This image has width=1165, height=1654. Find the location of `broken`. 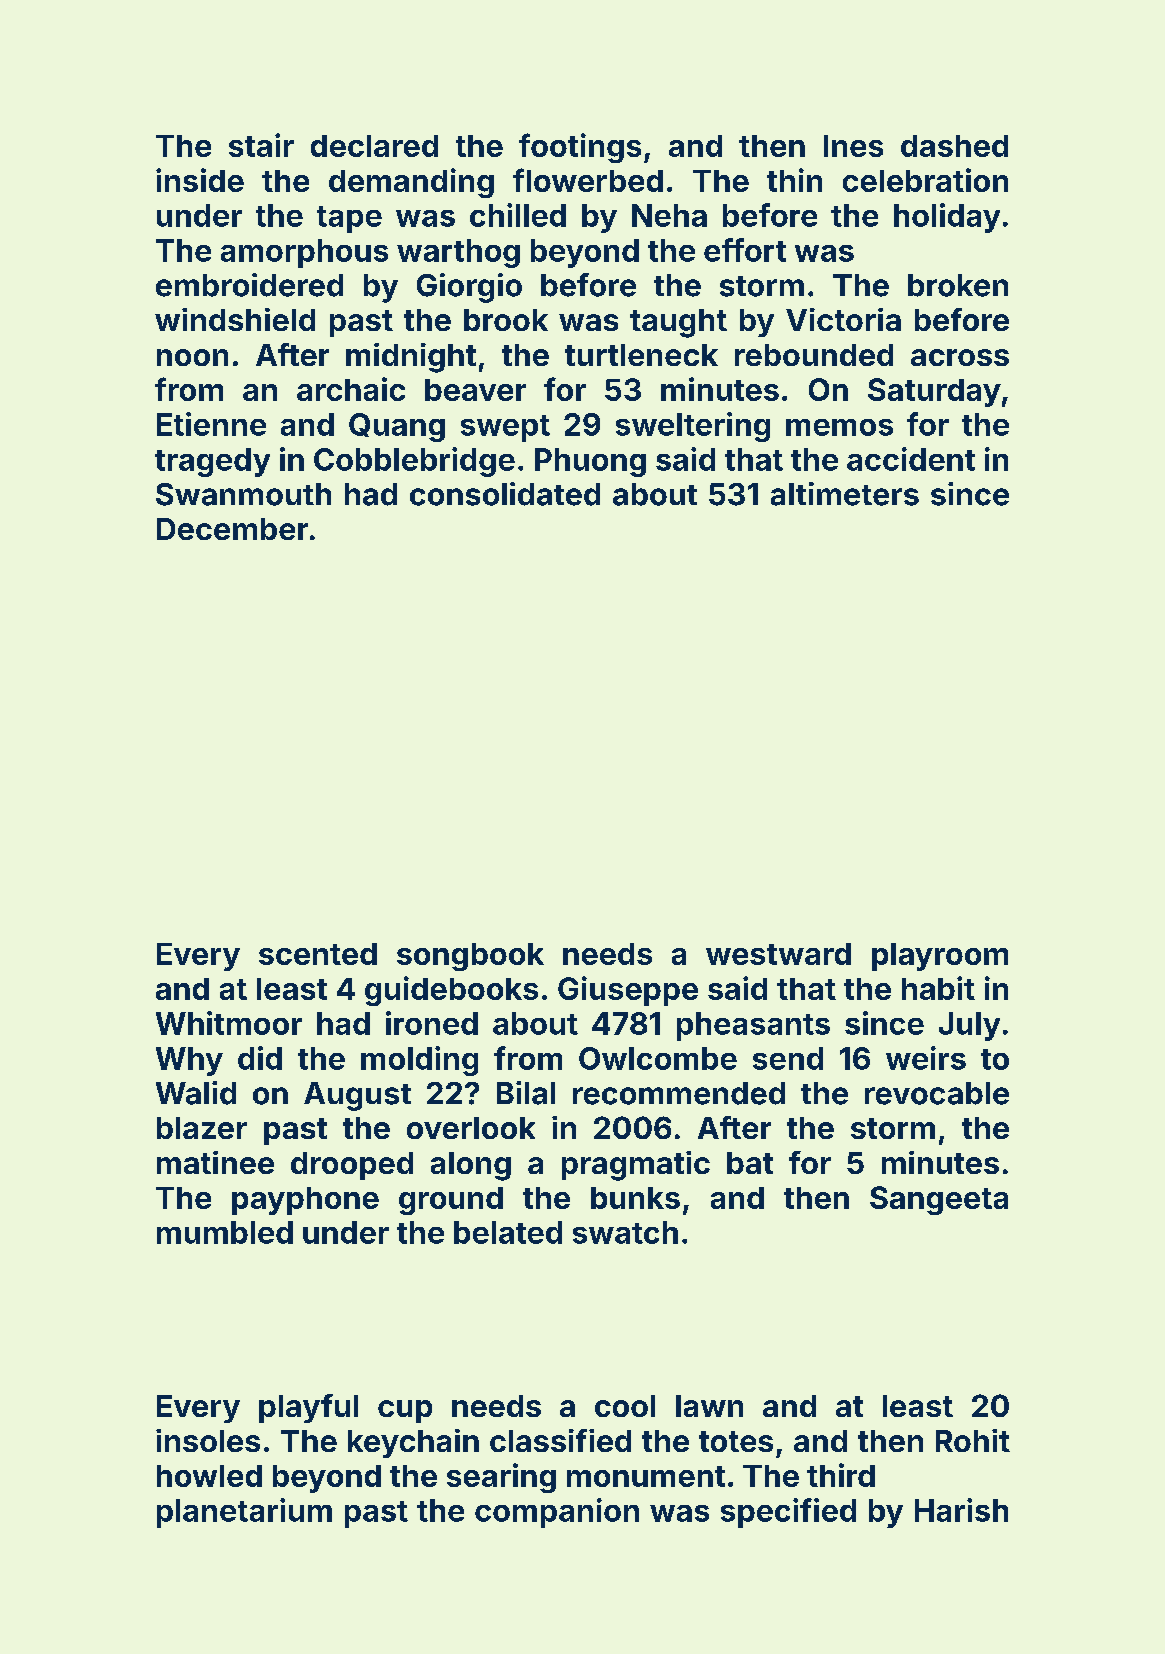

broken is located at coordinates (958, 285).
